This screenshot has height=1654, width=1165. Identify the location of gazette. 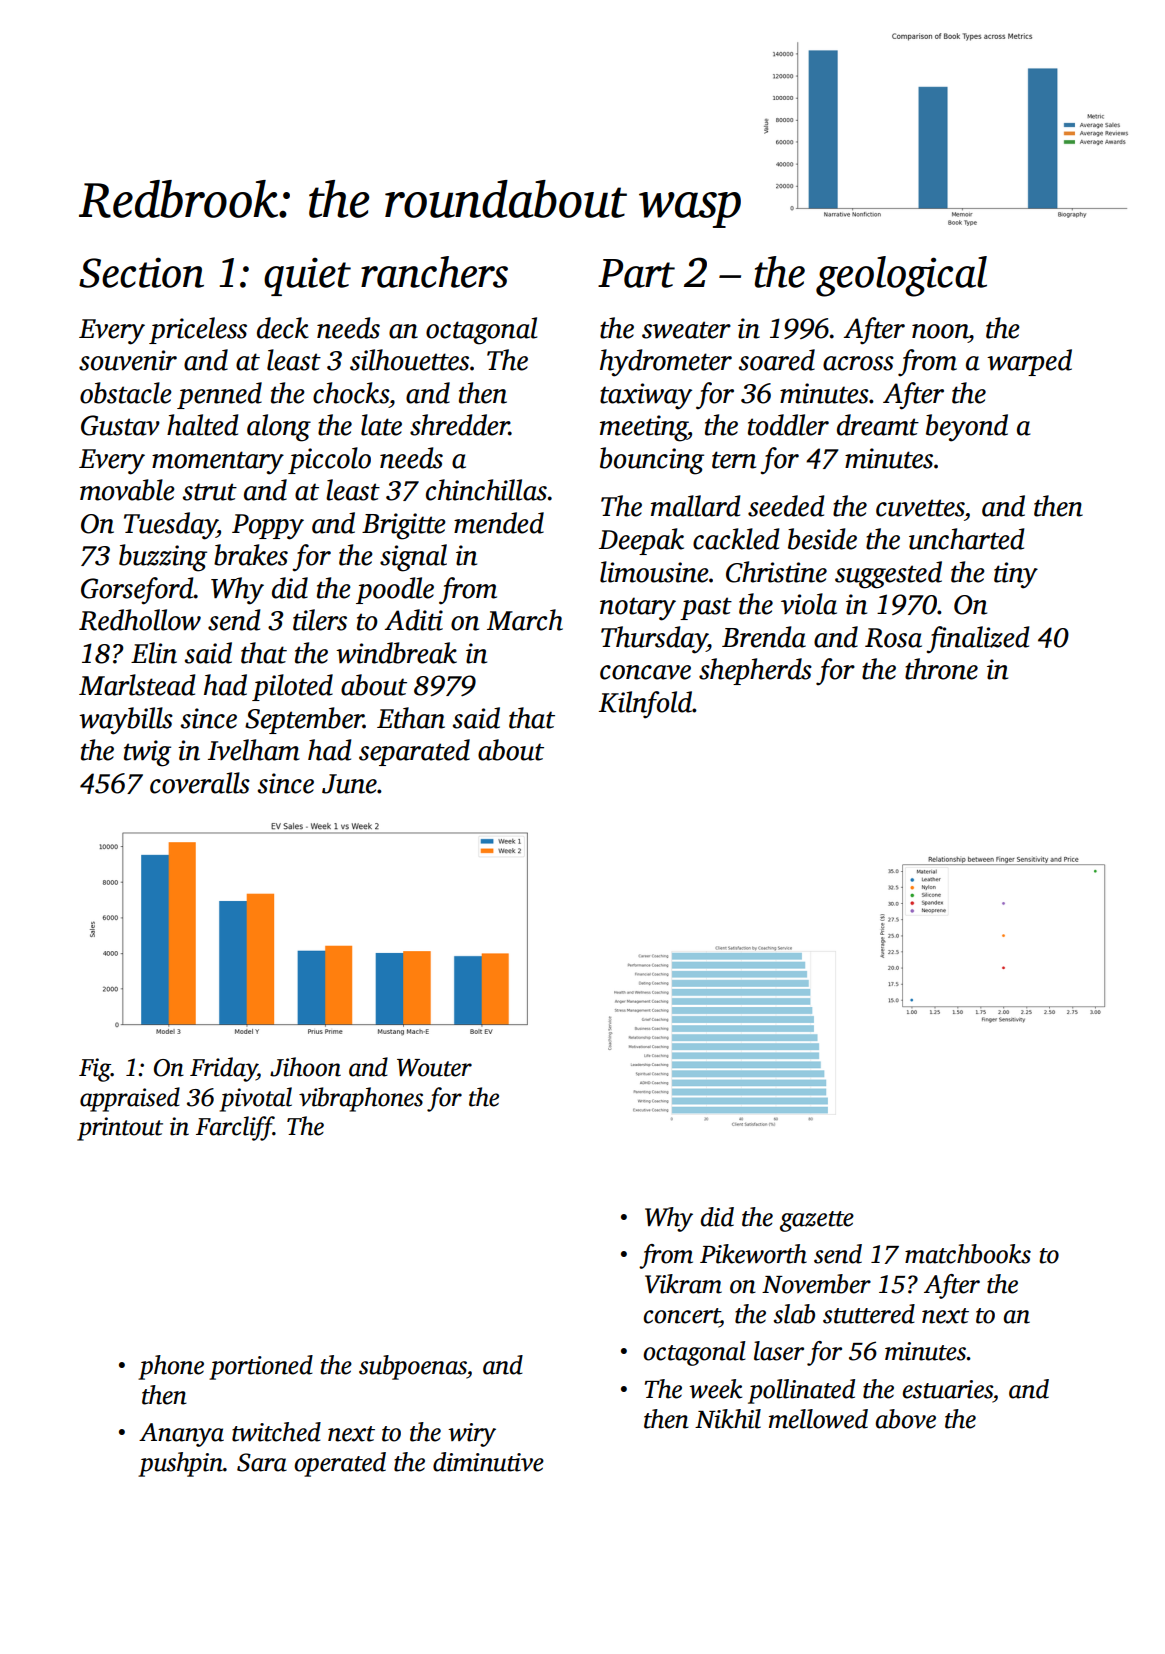
(817, 1221).
